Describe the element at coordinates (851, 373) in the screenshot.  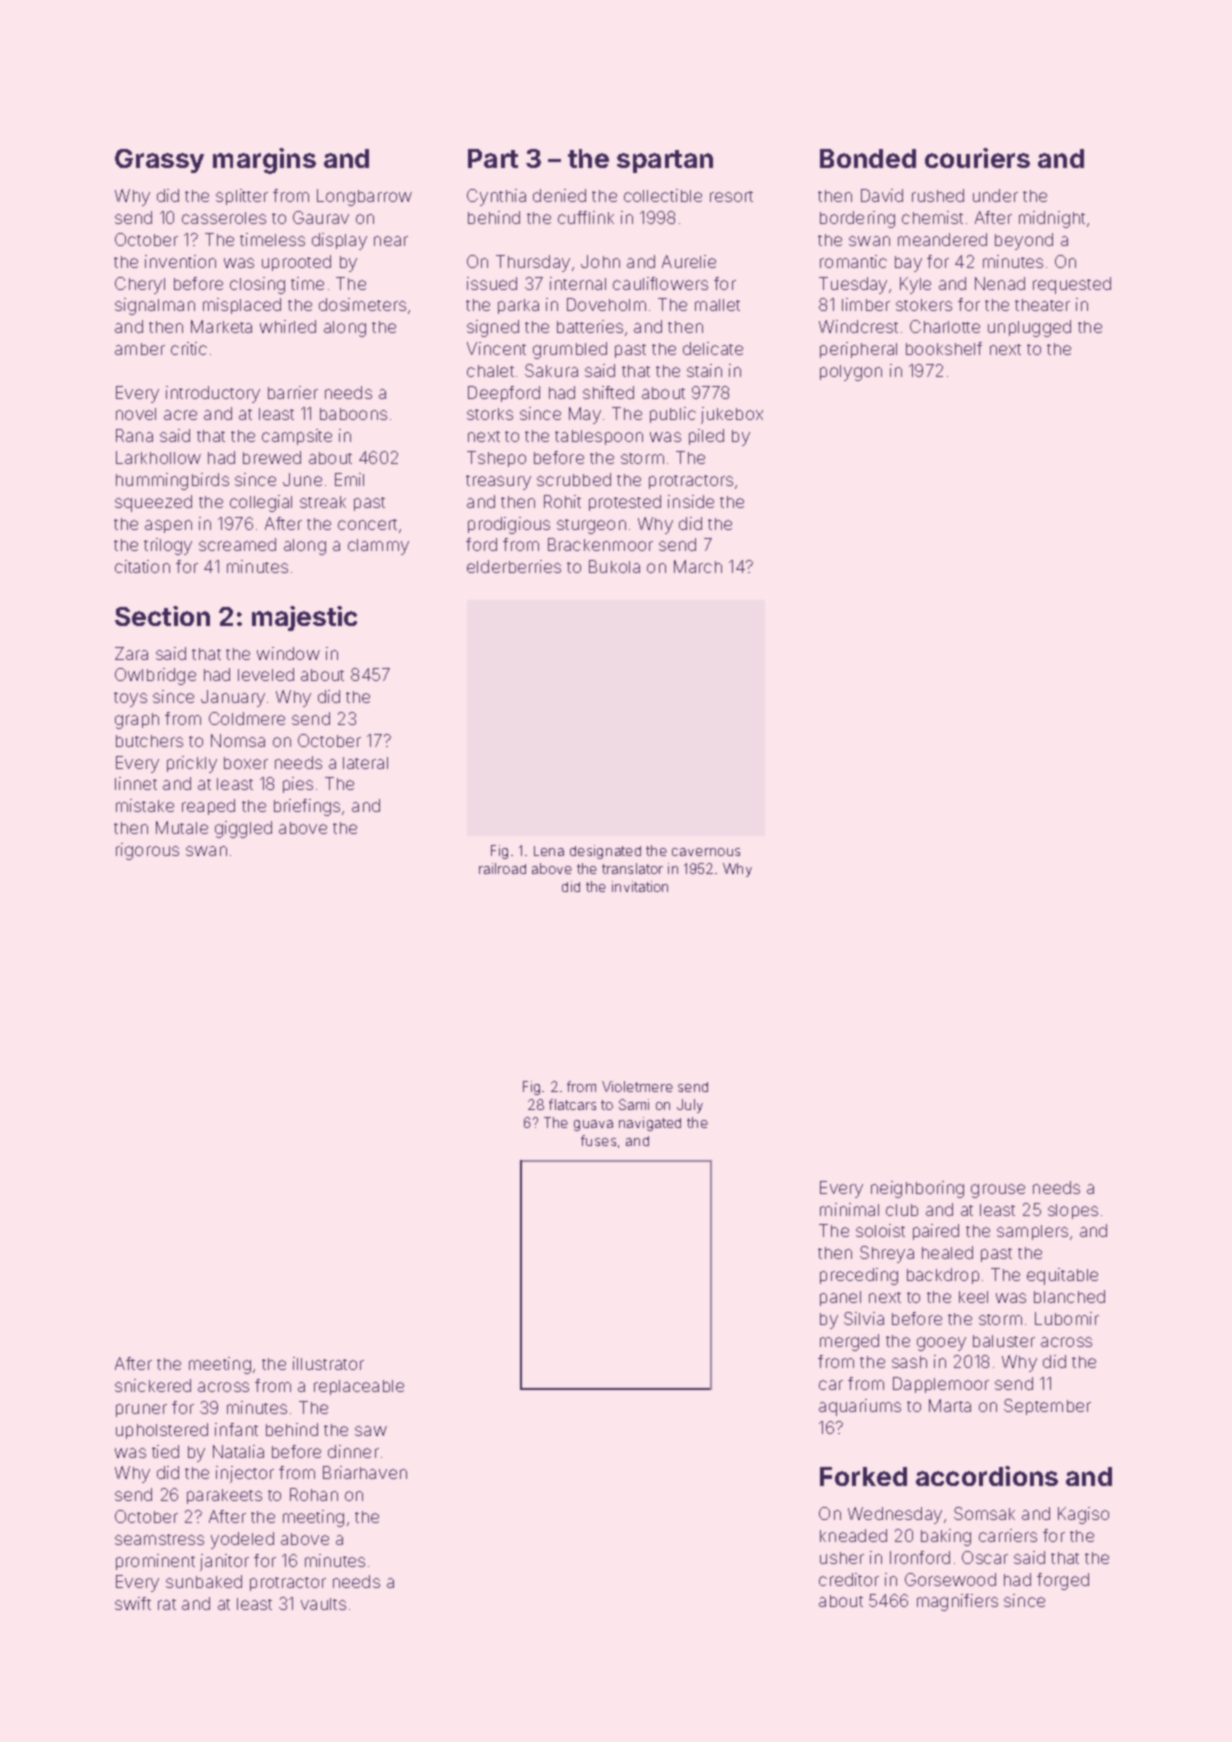
I see `polygon` at that location.
